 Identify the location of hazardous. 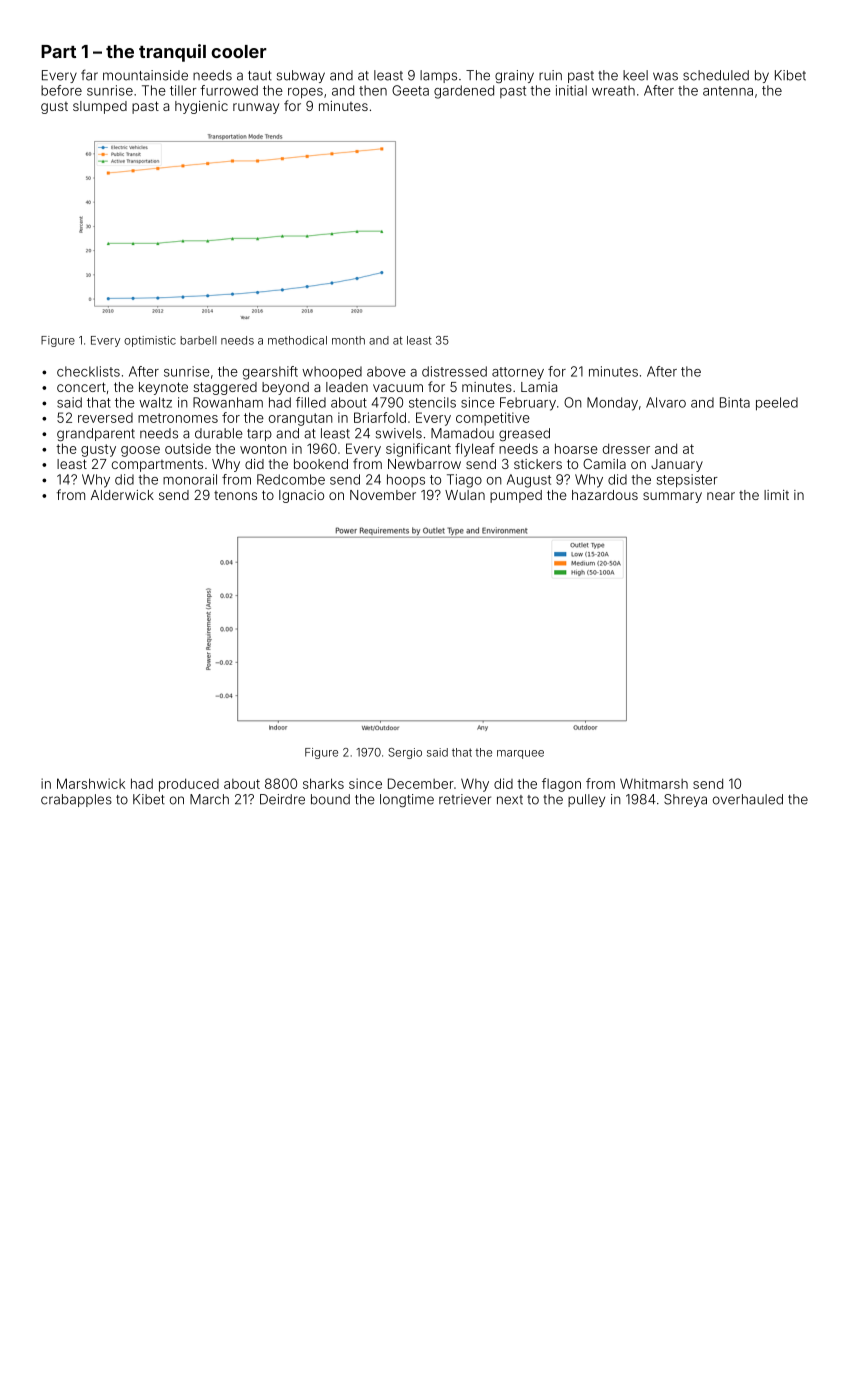
(605, 495).
